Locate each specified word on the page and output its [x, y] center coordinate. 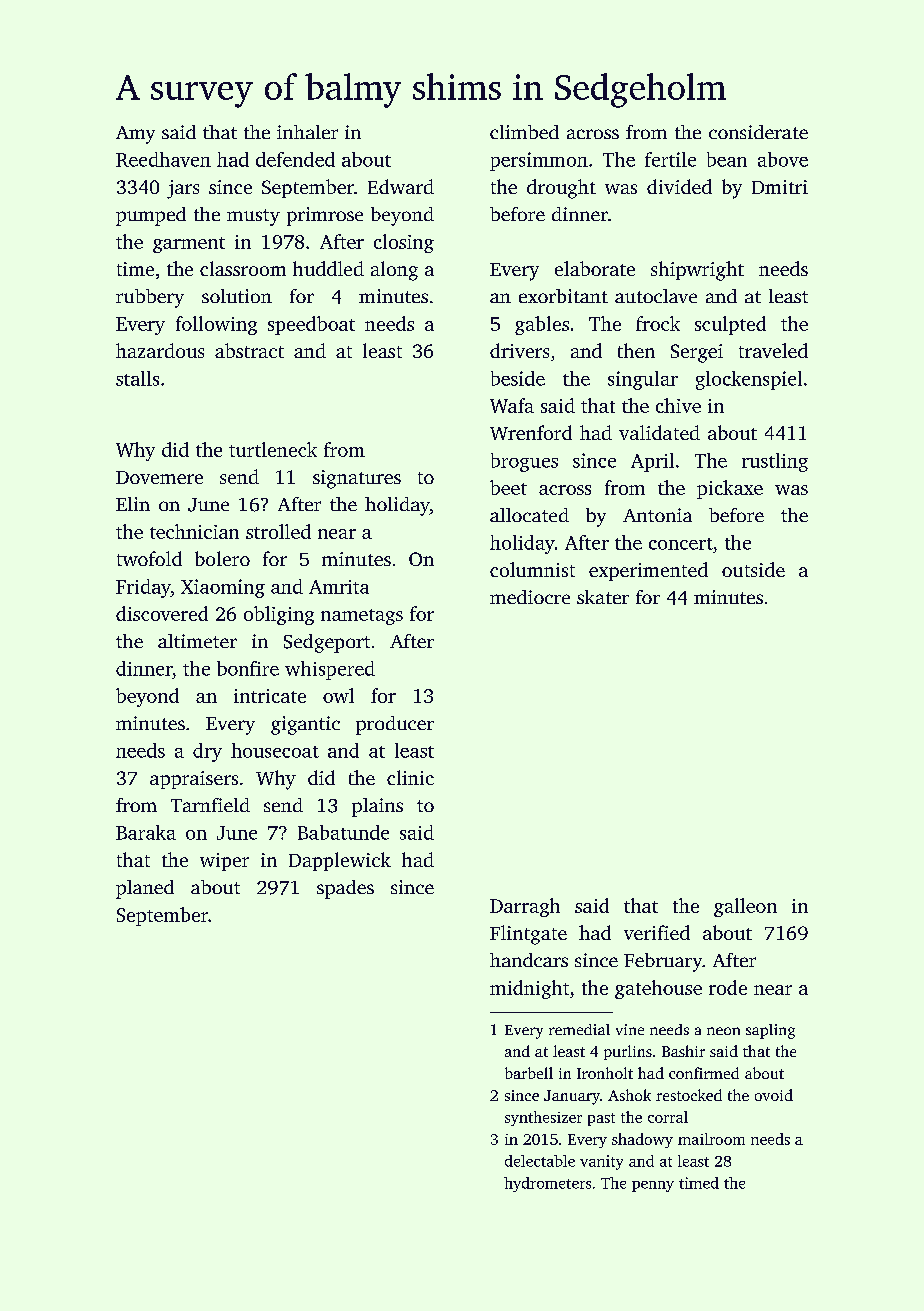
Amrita [339, 587]
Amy [135, 135]
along [394, 271]
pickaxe [730, 489]
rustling [775, 462]
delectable [540, 1161]
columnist [532, 569]
